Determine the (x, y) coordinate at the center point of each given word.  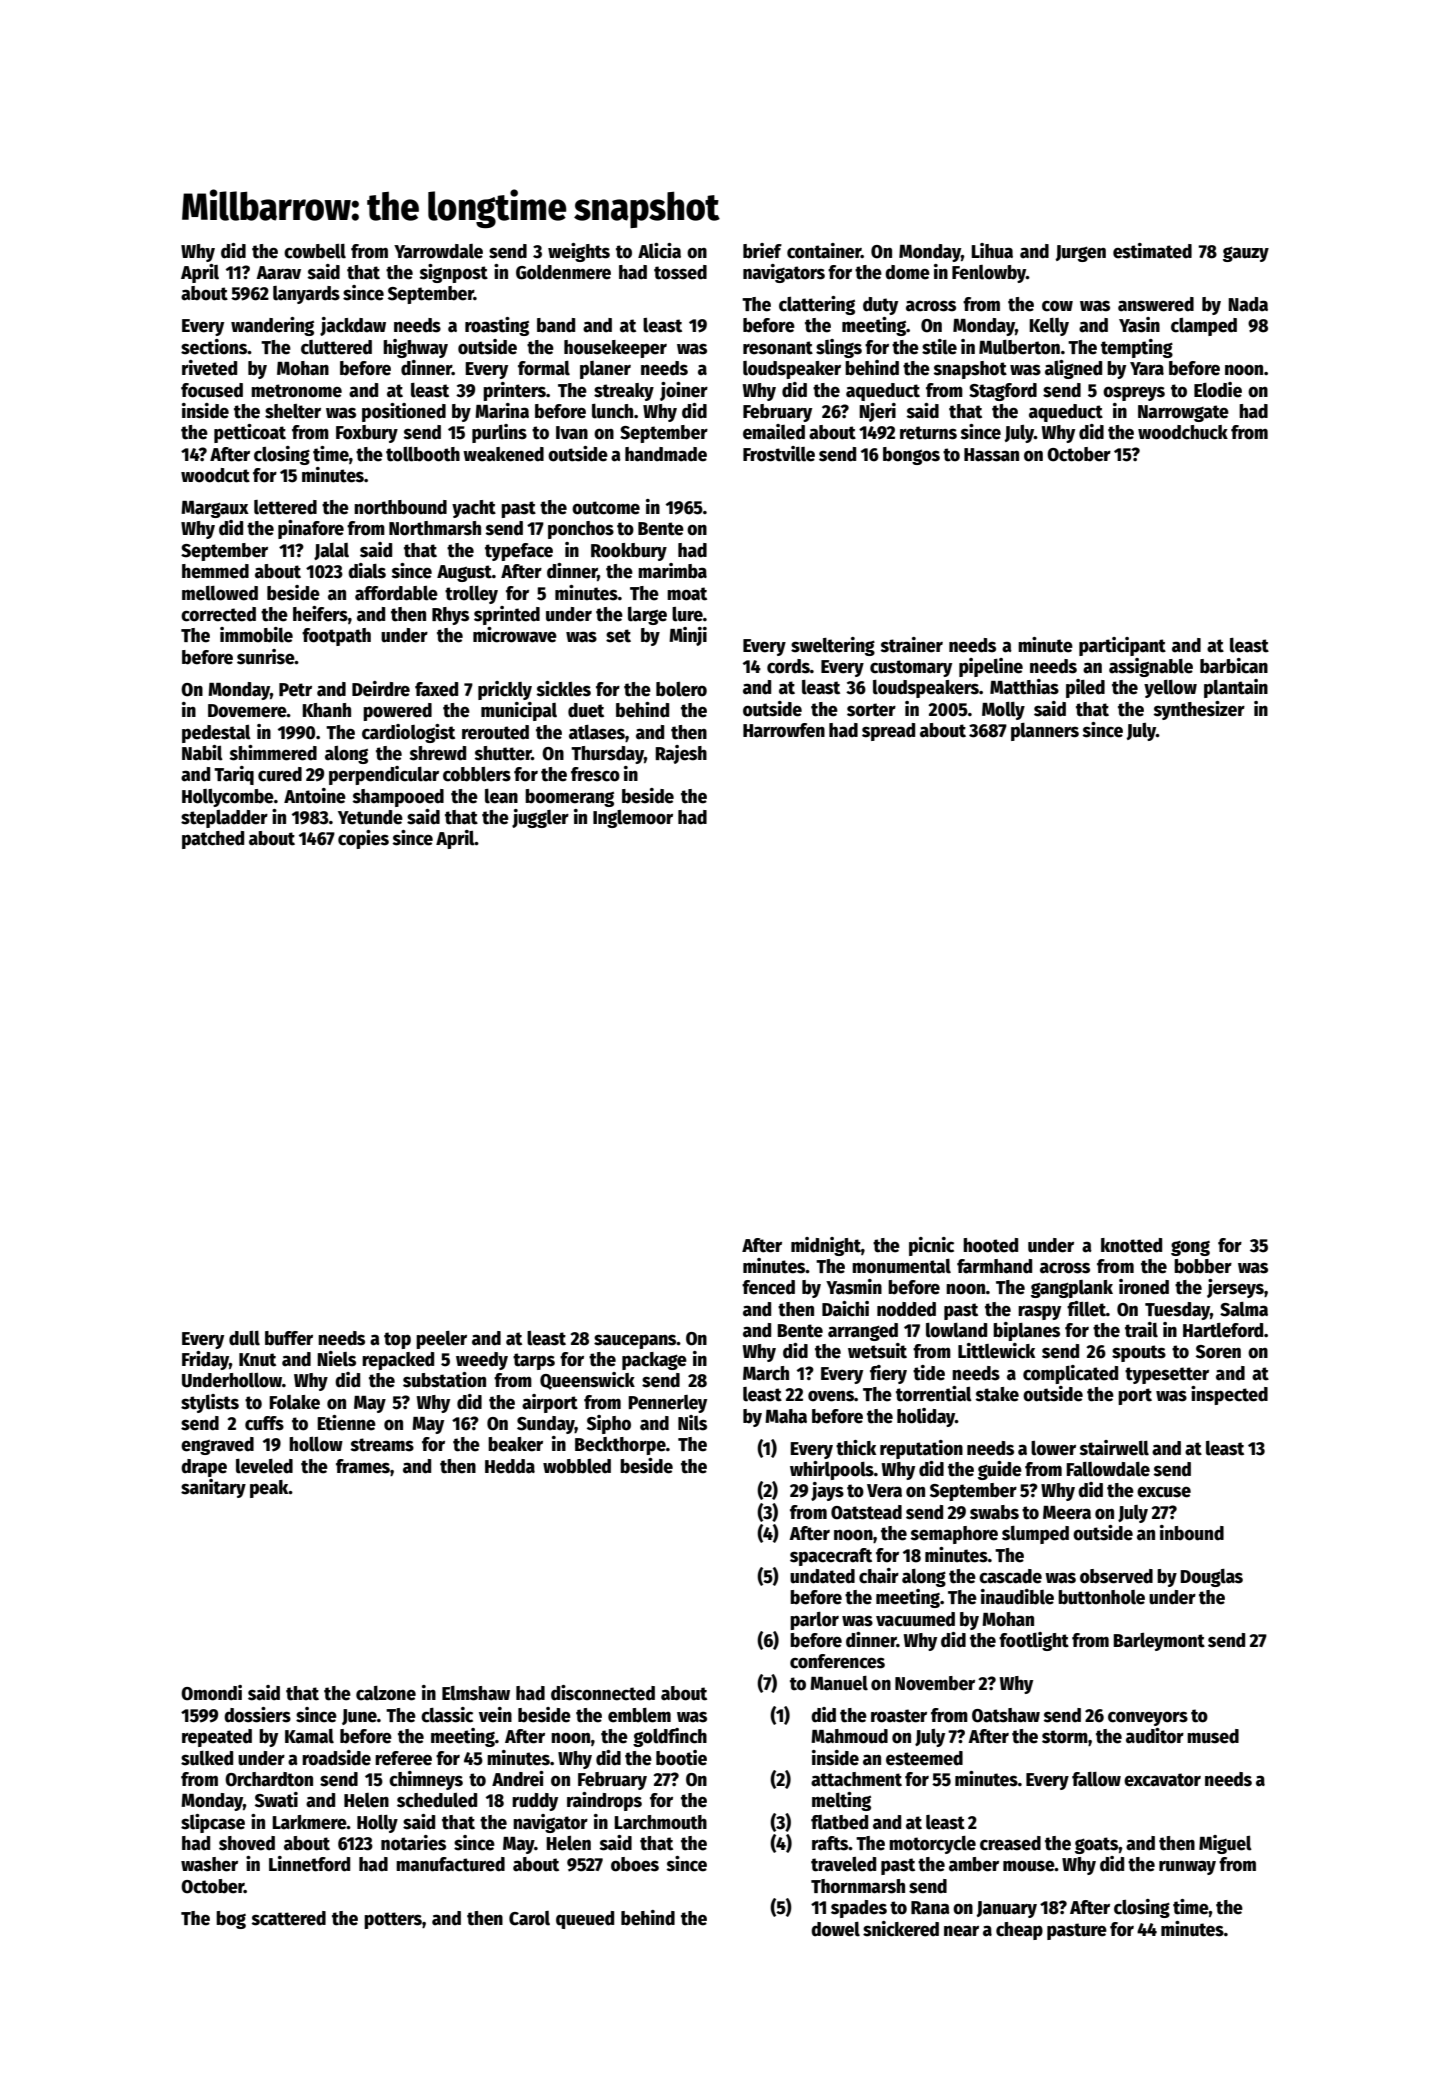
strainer (912, 645)
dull (244, 1338)
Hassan (991, 455)
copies (363, 839)
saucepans (635, 1341)
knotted (1131, 1245)
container (824, 251)
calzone (386, 1693)
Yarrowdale (438, 251)
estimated (1152, 251)
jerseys (1235, 1288)
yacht (474, 509)
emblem (639, 1715)
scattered (289, 1918)
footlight (1034, 1641)
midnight (826, 1246)
